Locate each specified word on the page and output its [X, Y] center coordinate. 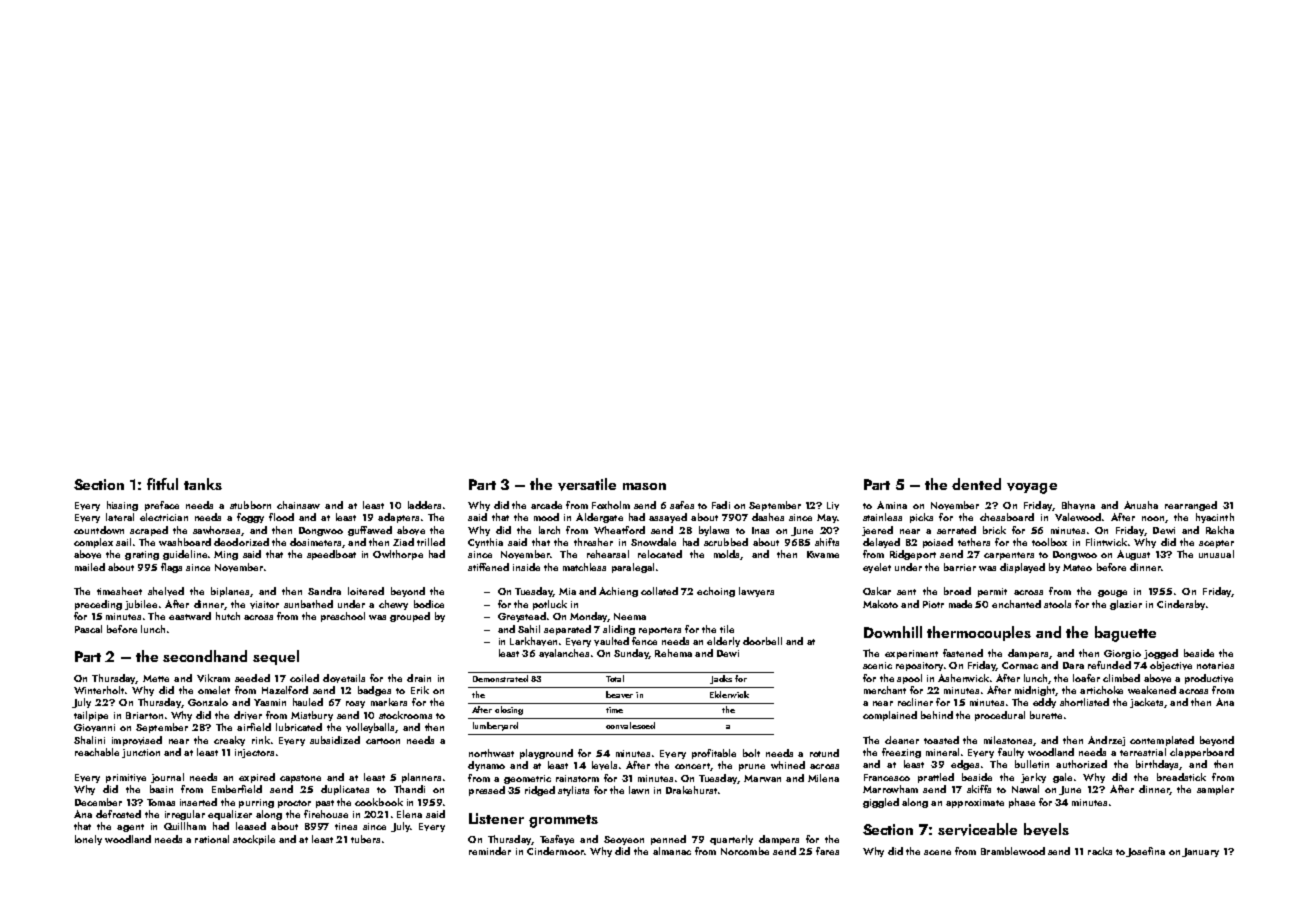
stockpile [254, 840]
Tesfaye [557, 840]
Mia [567, 591]
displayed [1022, 568]
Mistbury [312, 716]
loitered [366, 591]
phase [1022, 803]
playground [546, 754]
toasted [941, 740]
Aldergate [599, 518]
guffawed [370, 531]
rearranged [1191, 506]
